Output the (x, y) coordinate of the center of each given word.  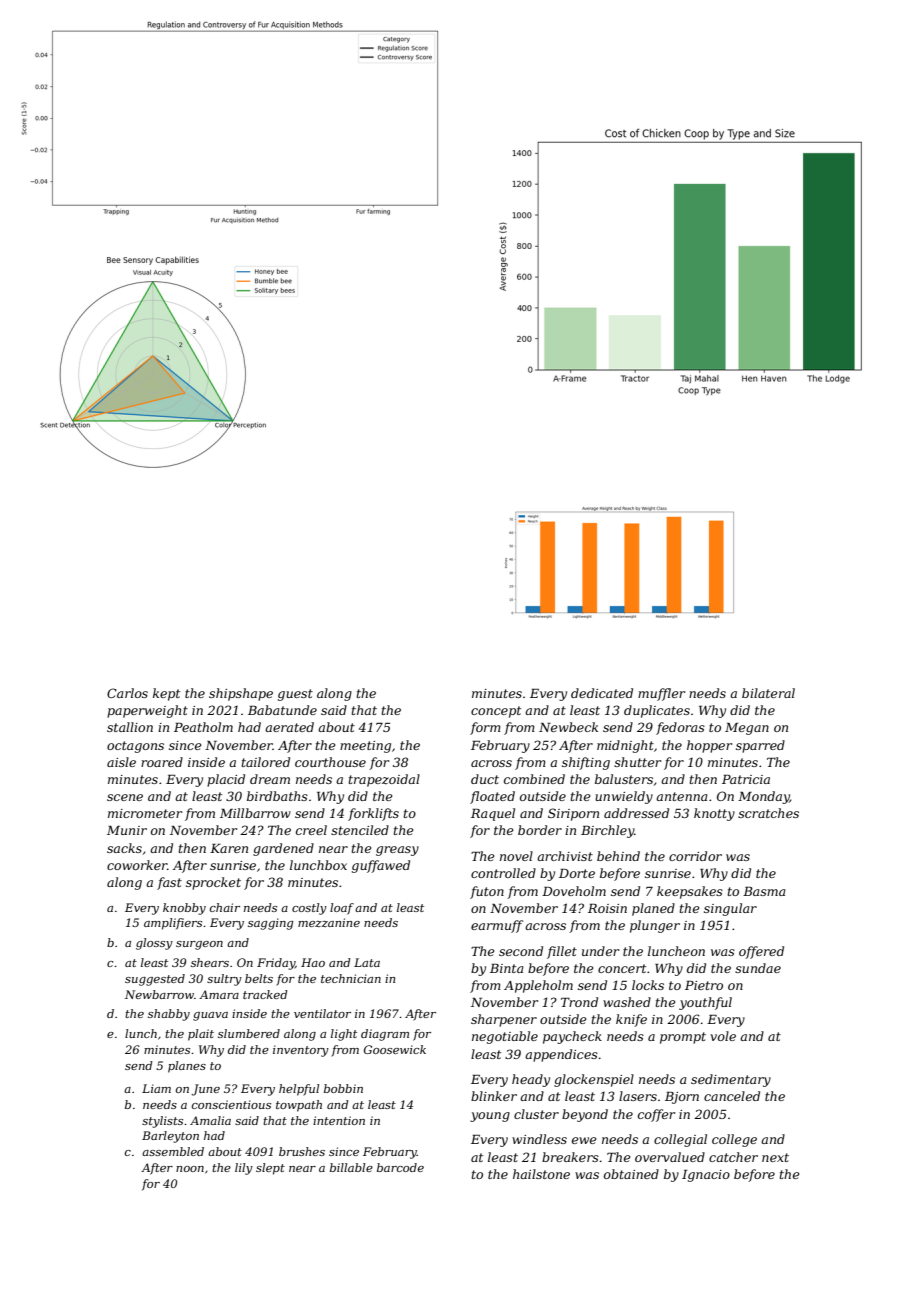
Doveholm (574, 891)
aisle (121, 762)
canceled (732, 1096)
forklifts (373, 814)
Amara (219, 994)
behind (618, 856)
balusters (624, 779)
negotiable (505, 1037)
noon (190, 1169)
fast (169, 883)
